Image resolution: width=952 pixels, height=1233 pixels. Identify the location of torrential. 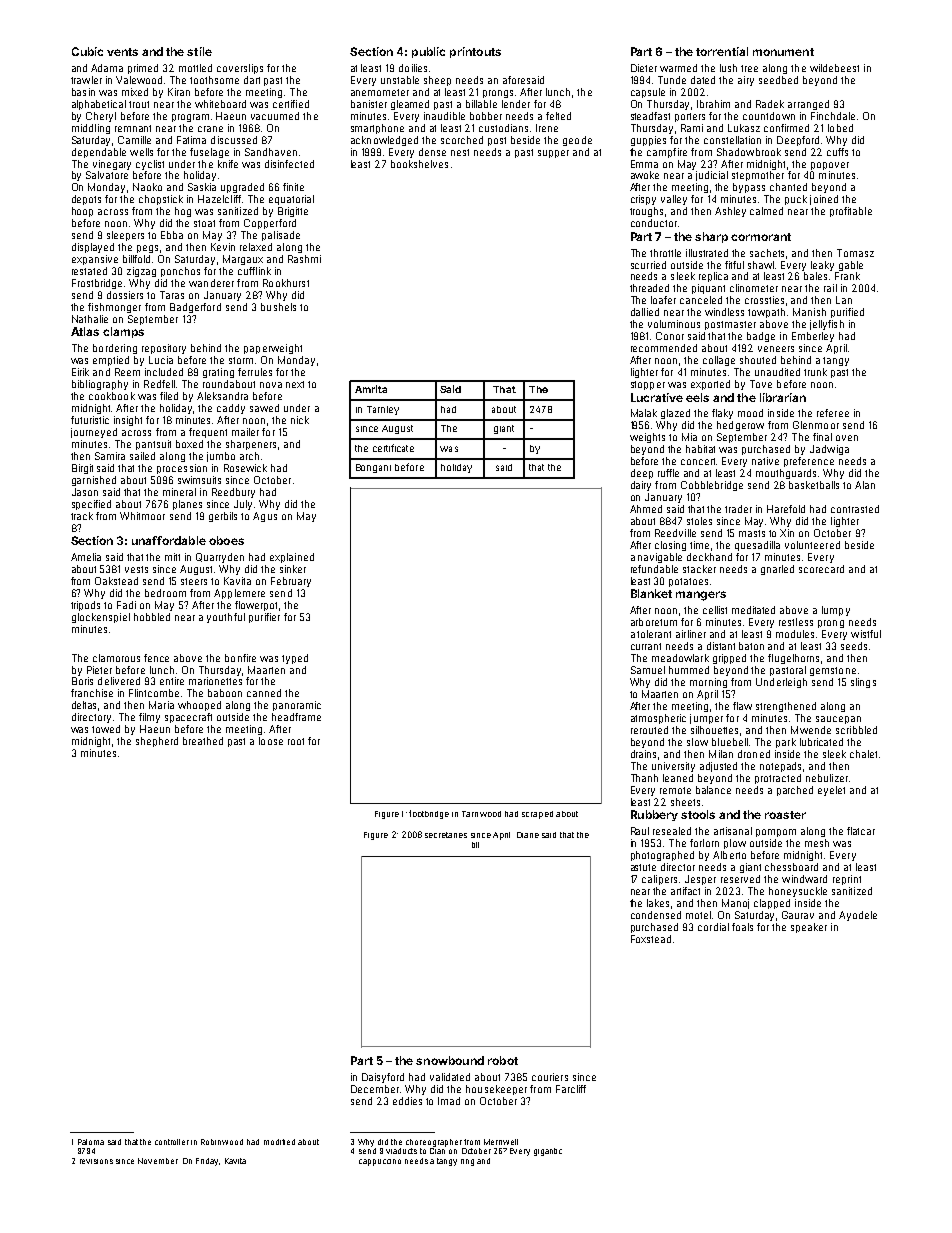
(722, 51).
